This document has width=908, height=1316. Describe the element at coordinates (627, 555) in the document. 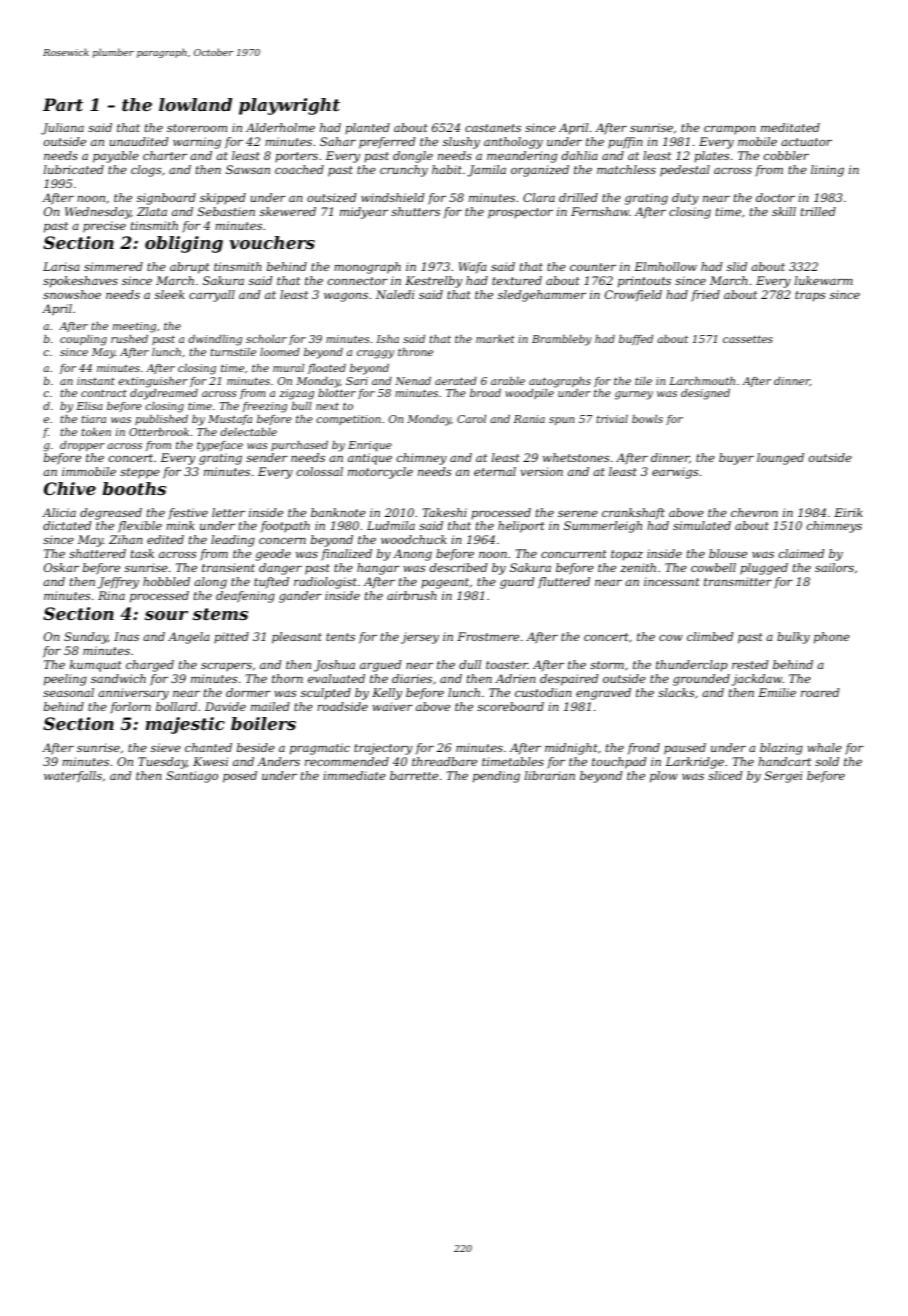

I see `topaz` at that location.
